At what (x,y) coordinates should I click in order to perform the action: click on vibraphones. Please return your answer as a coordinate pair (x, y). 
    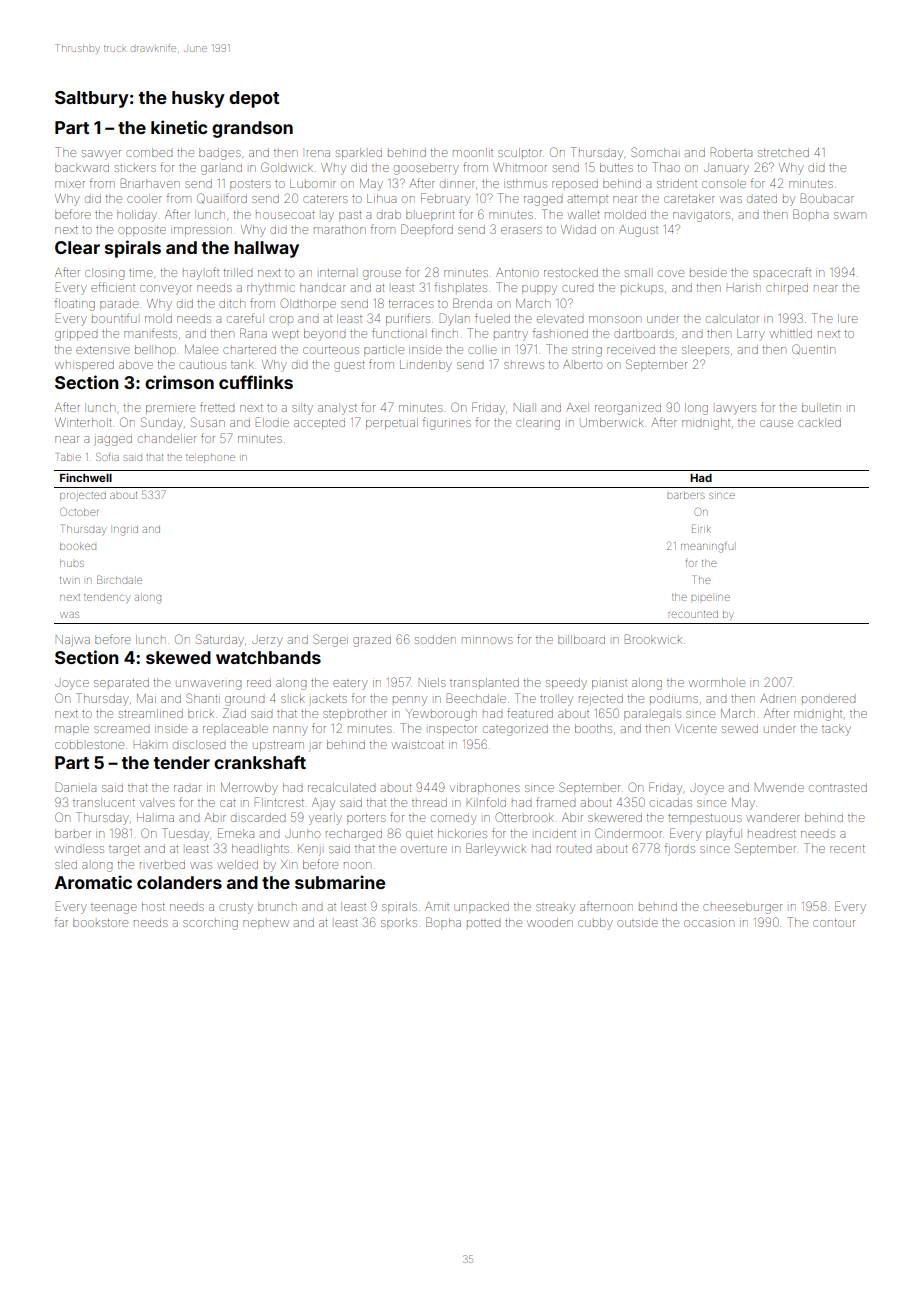
    Looking at the image, I should click on (485, 788).
